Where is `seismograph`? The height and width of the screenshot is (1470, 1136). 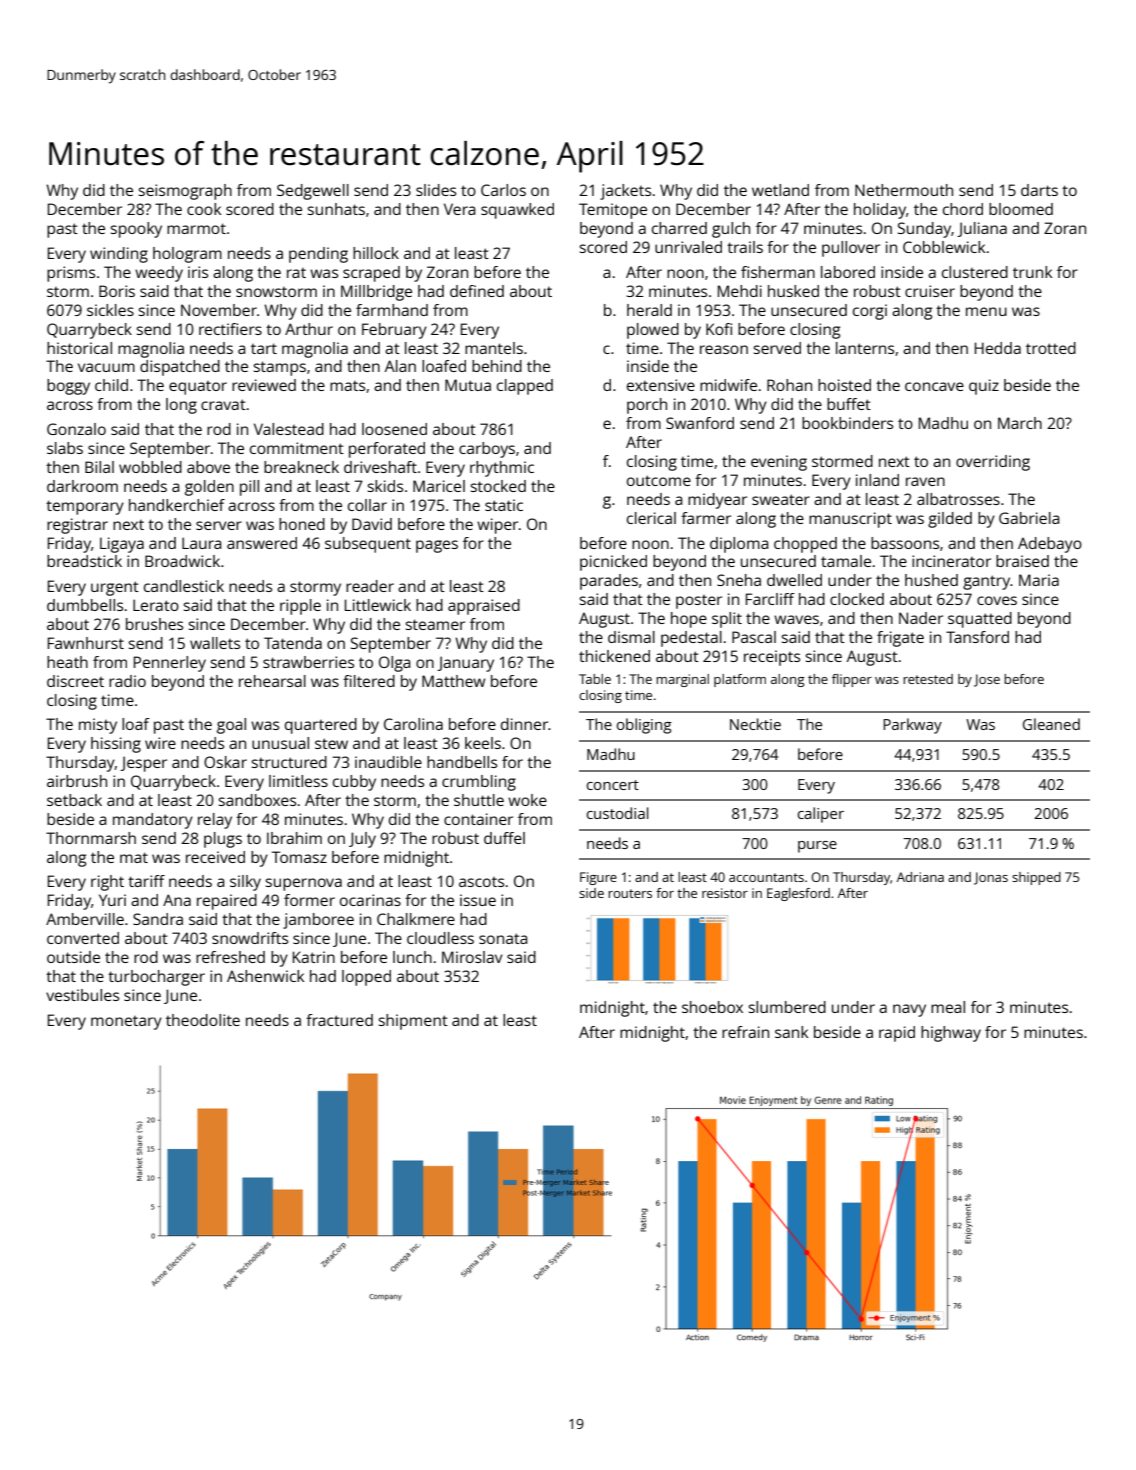
seismograph is located at coordinates (185, 192).
